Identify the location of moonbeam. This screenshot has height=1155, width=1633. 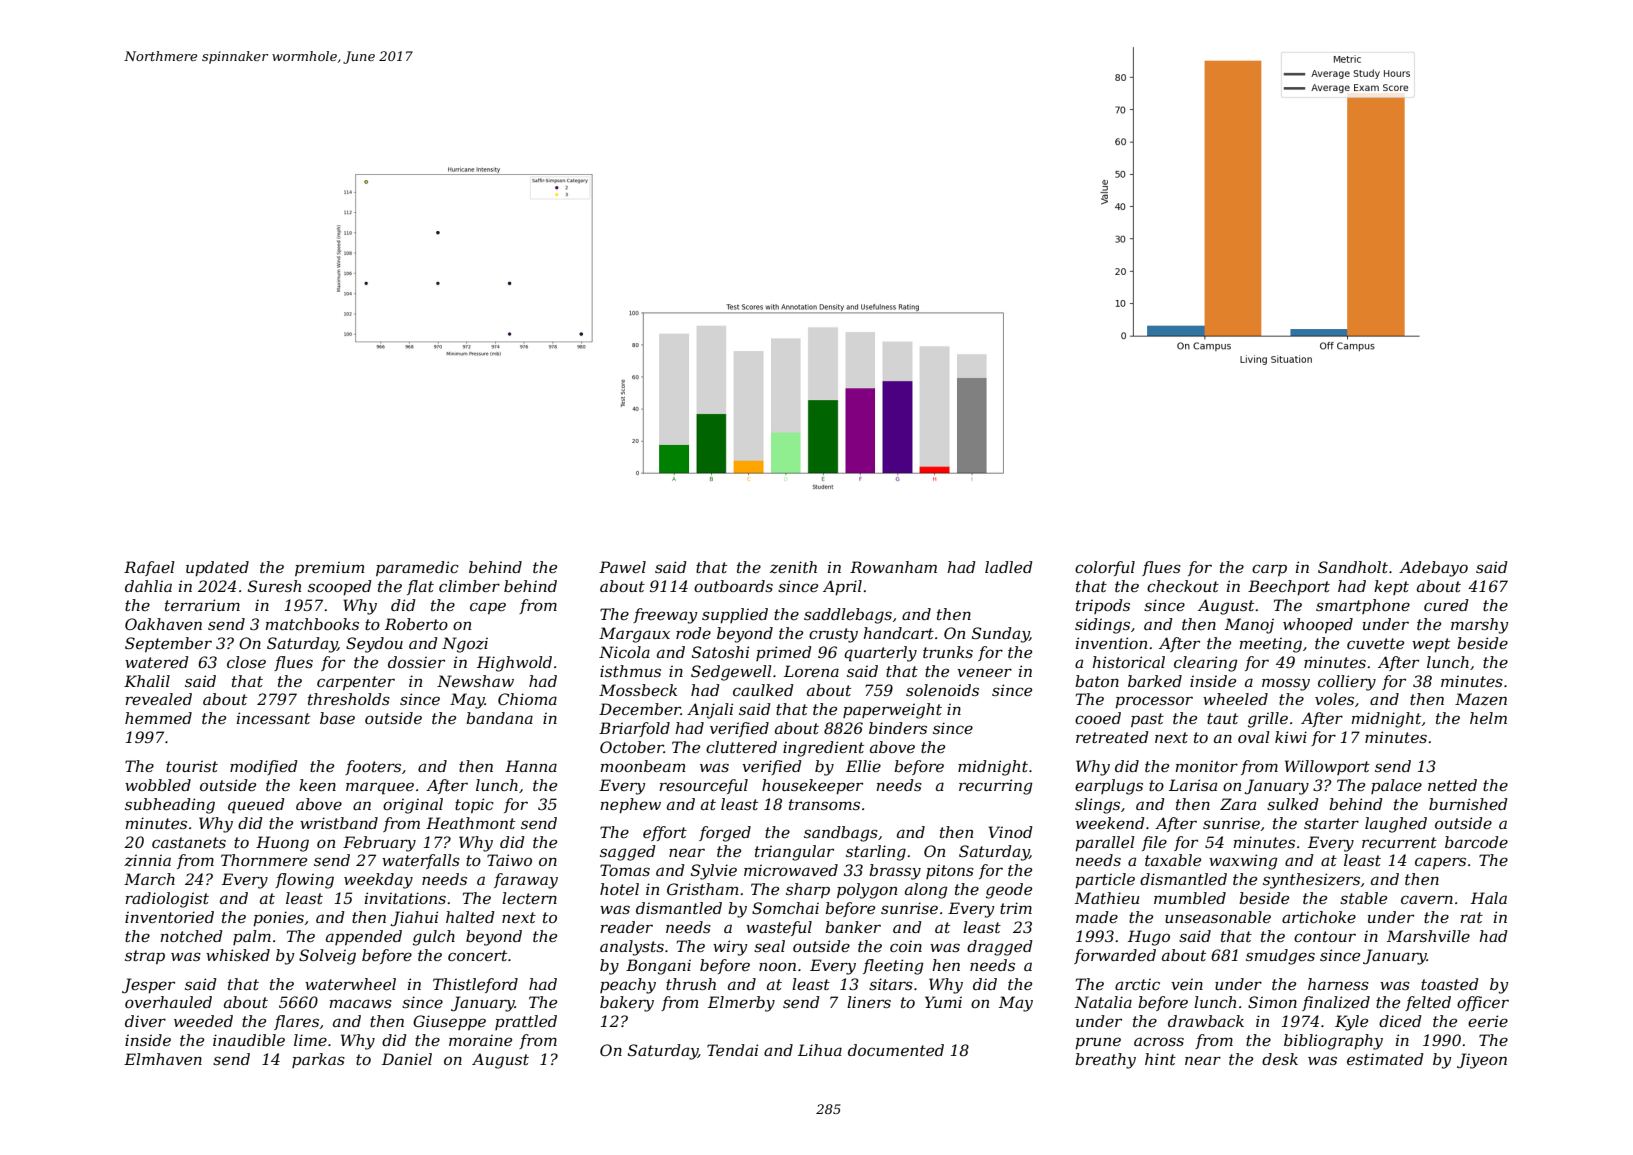
(643, 766).
